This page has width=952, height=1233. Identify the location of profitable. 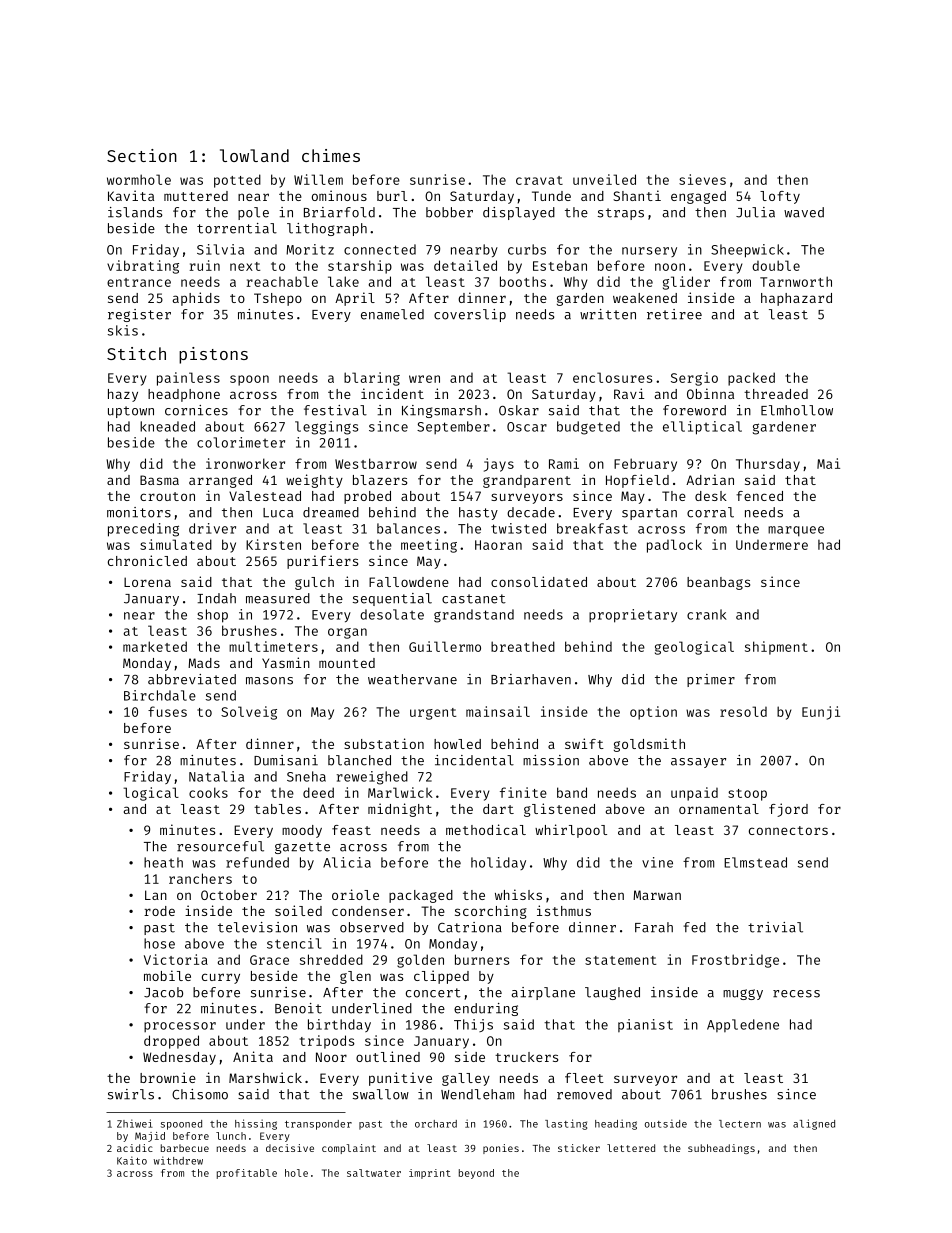
(247, 1174).
